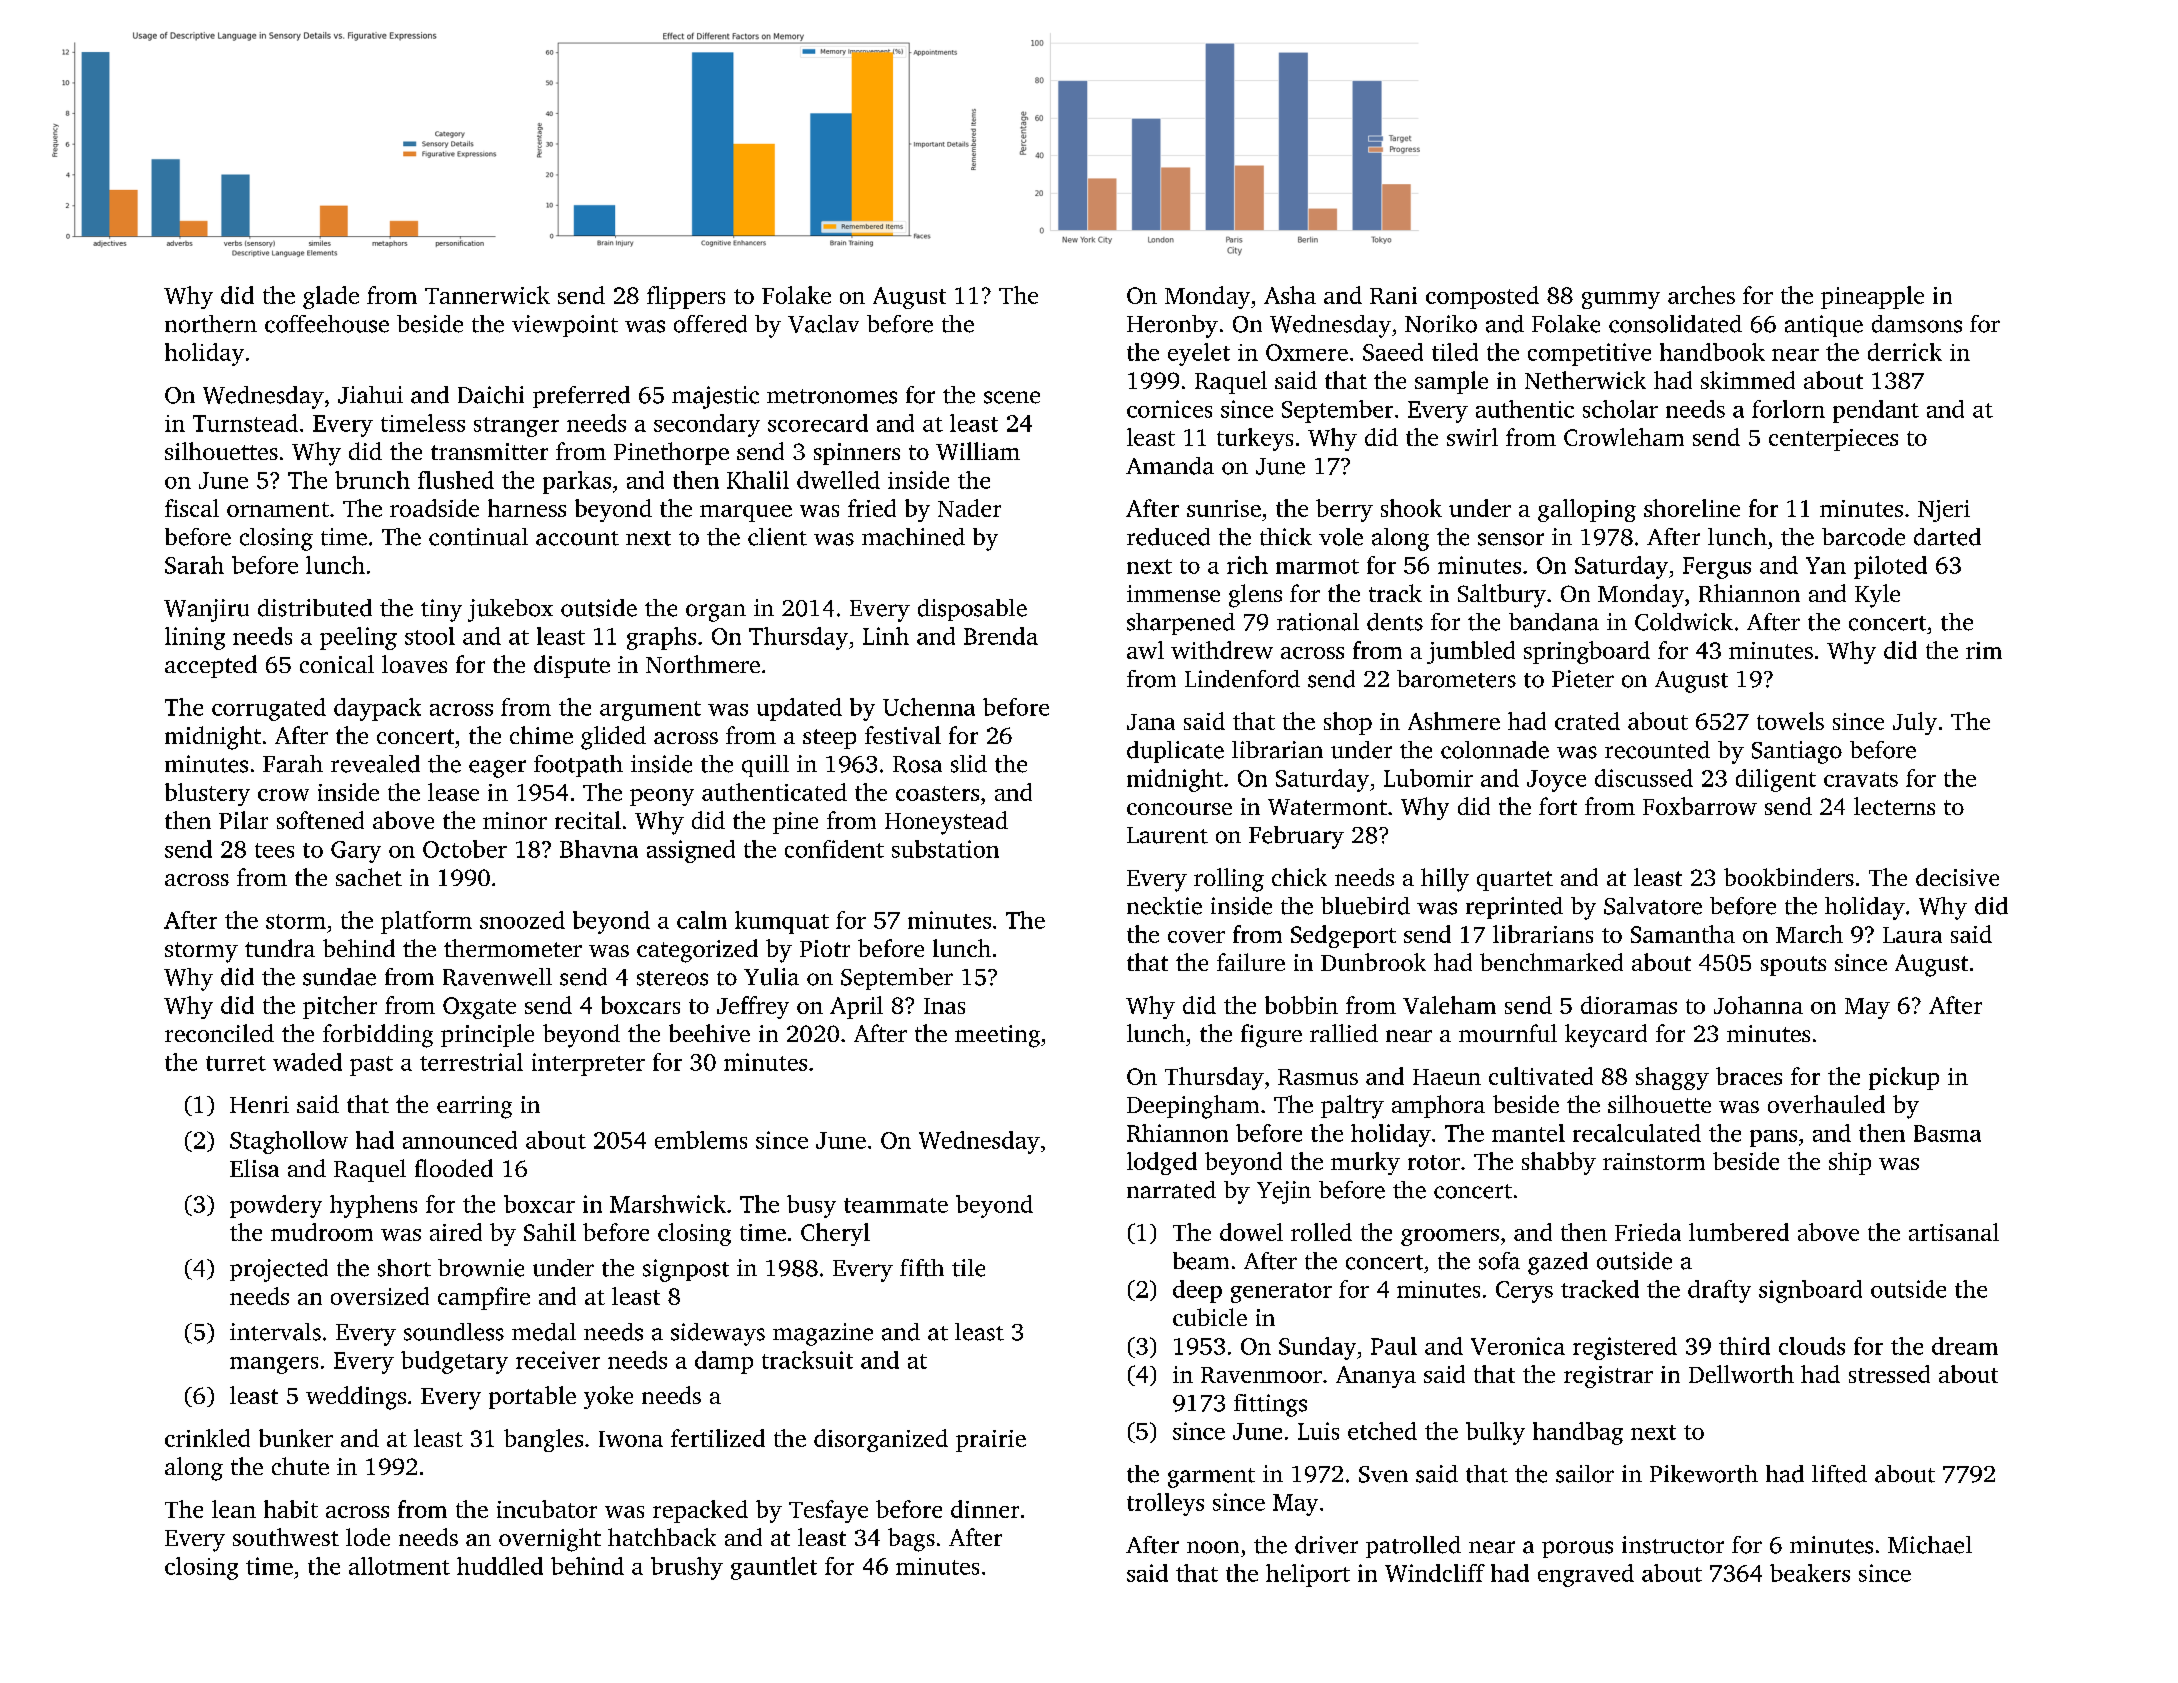 The width and height of the screenshot is (2178, 1683). What do you see at coordinates (1290, 295) in the screenshot?
I see `Asha` at bounding box center [1290, 295].
